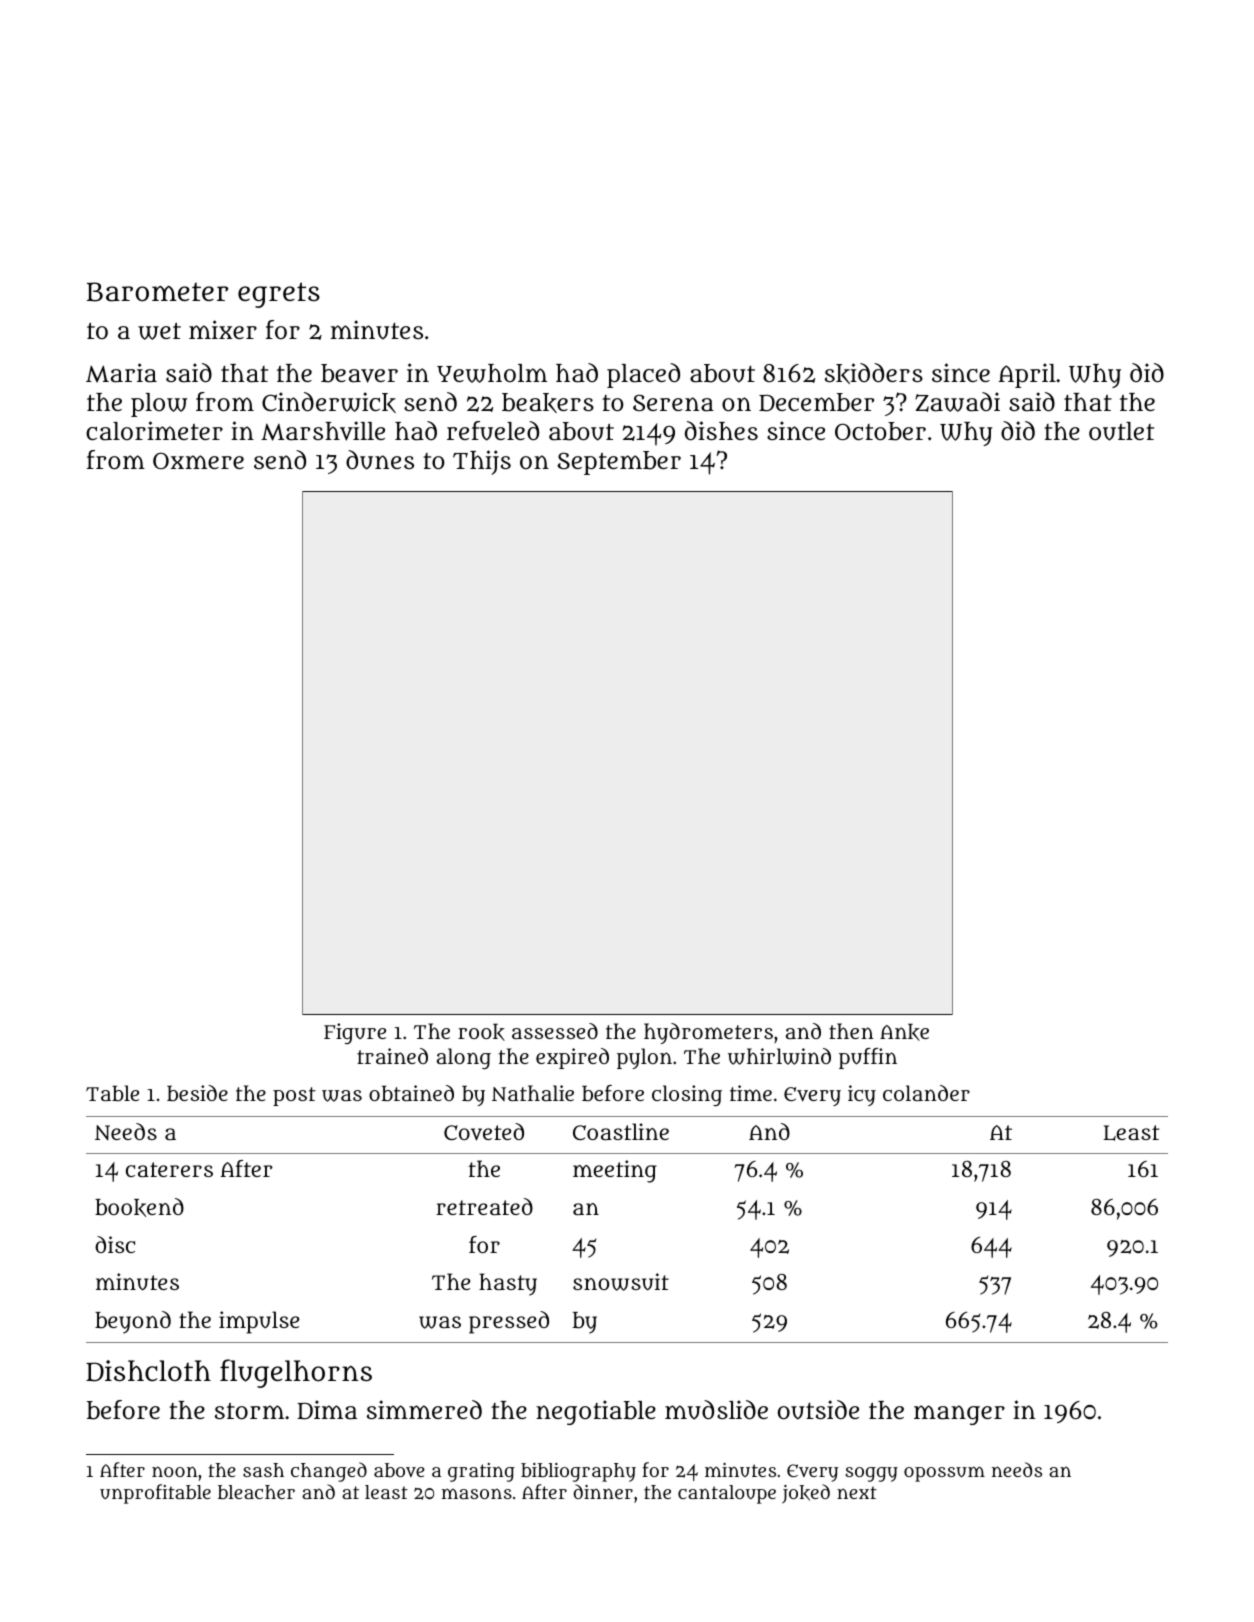 This screenshot has height=1622, width=1254. I want to click on opossum, so click(944, 1474).
